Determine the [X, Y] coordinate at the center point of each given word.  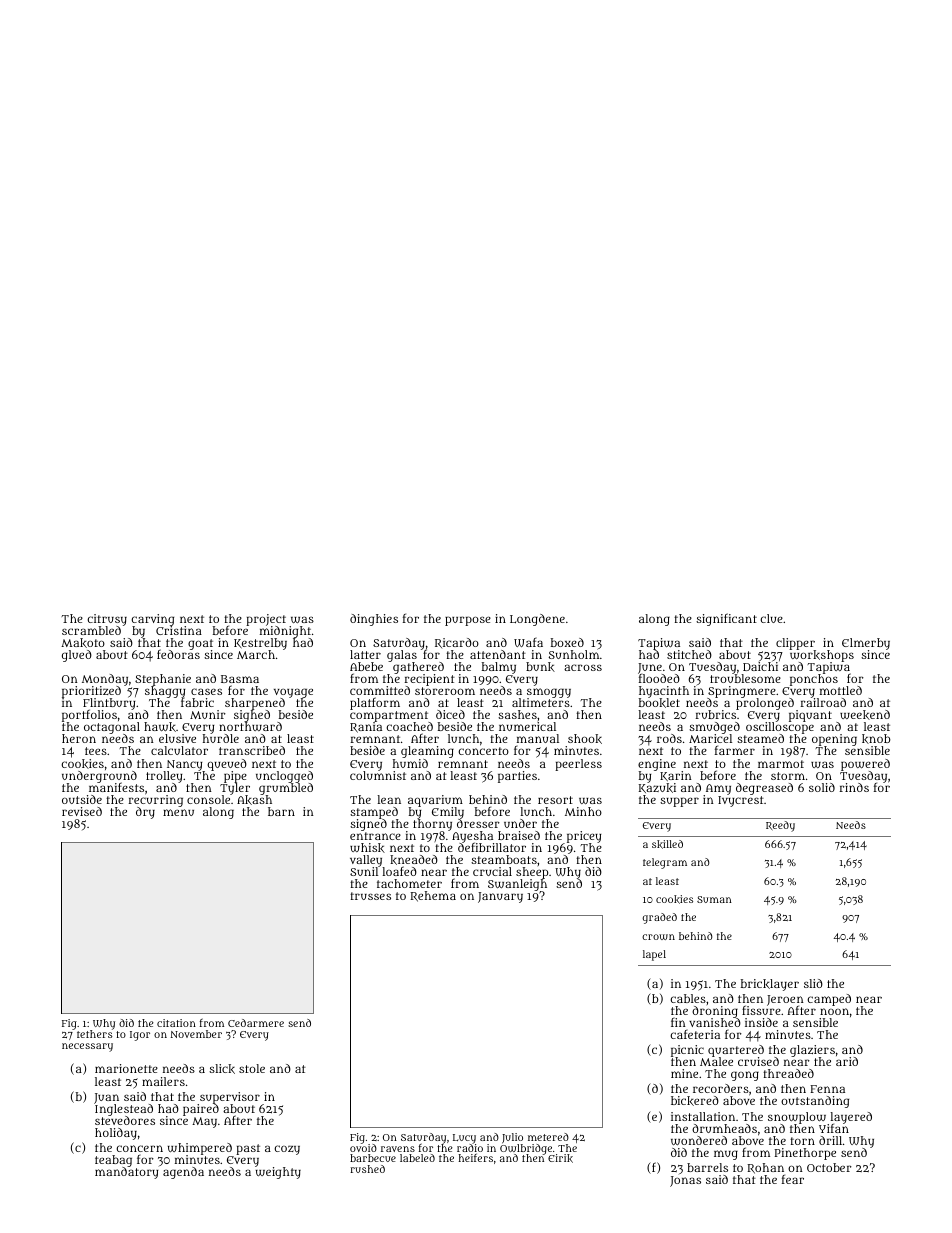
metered [548, 1137]
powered [865, 765]
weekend [865, 715]
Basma [240, 679]
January [500, 897]
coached [409, 726]
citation [176, 1023]
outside [82, 799]
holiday [116, 1134]
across [583, 667]
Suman [714, 899]
